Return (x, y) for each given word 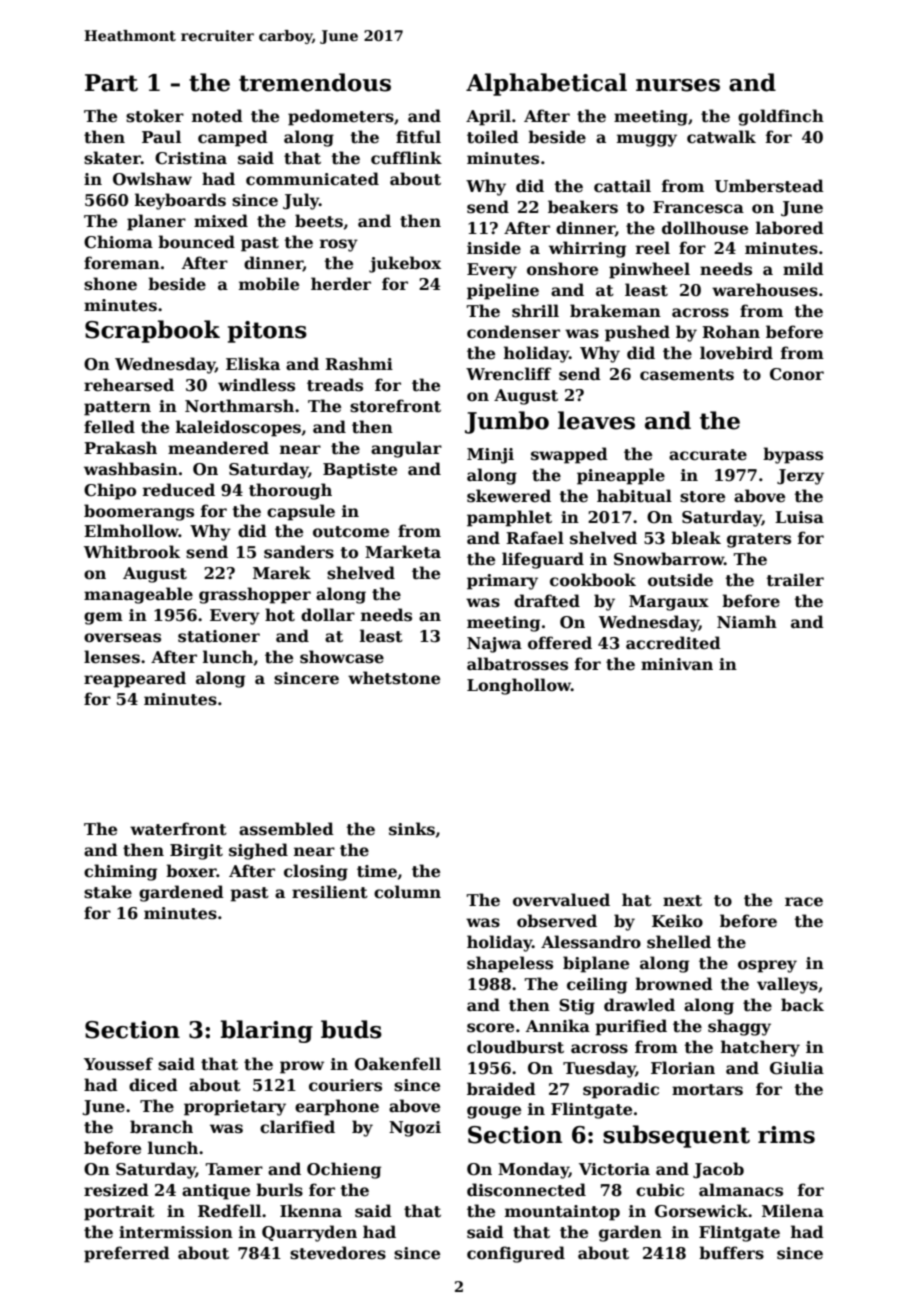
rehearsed (129, 385)
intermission (176, 1232)
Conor (797, 374)
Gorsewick (701, 1211)
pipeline (503, 291)
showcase (342, 657)
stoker (155, 116)
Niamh (747, 621)
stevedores (338, 1253)
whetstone (394, 678)
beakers (583, 207)
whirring (587, 249)
